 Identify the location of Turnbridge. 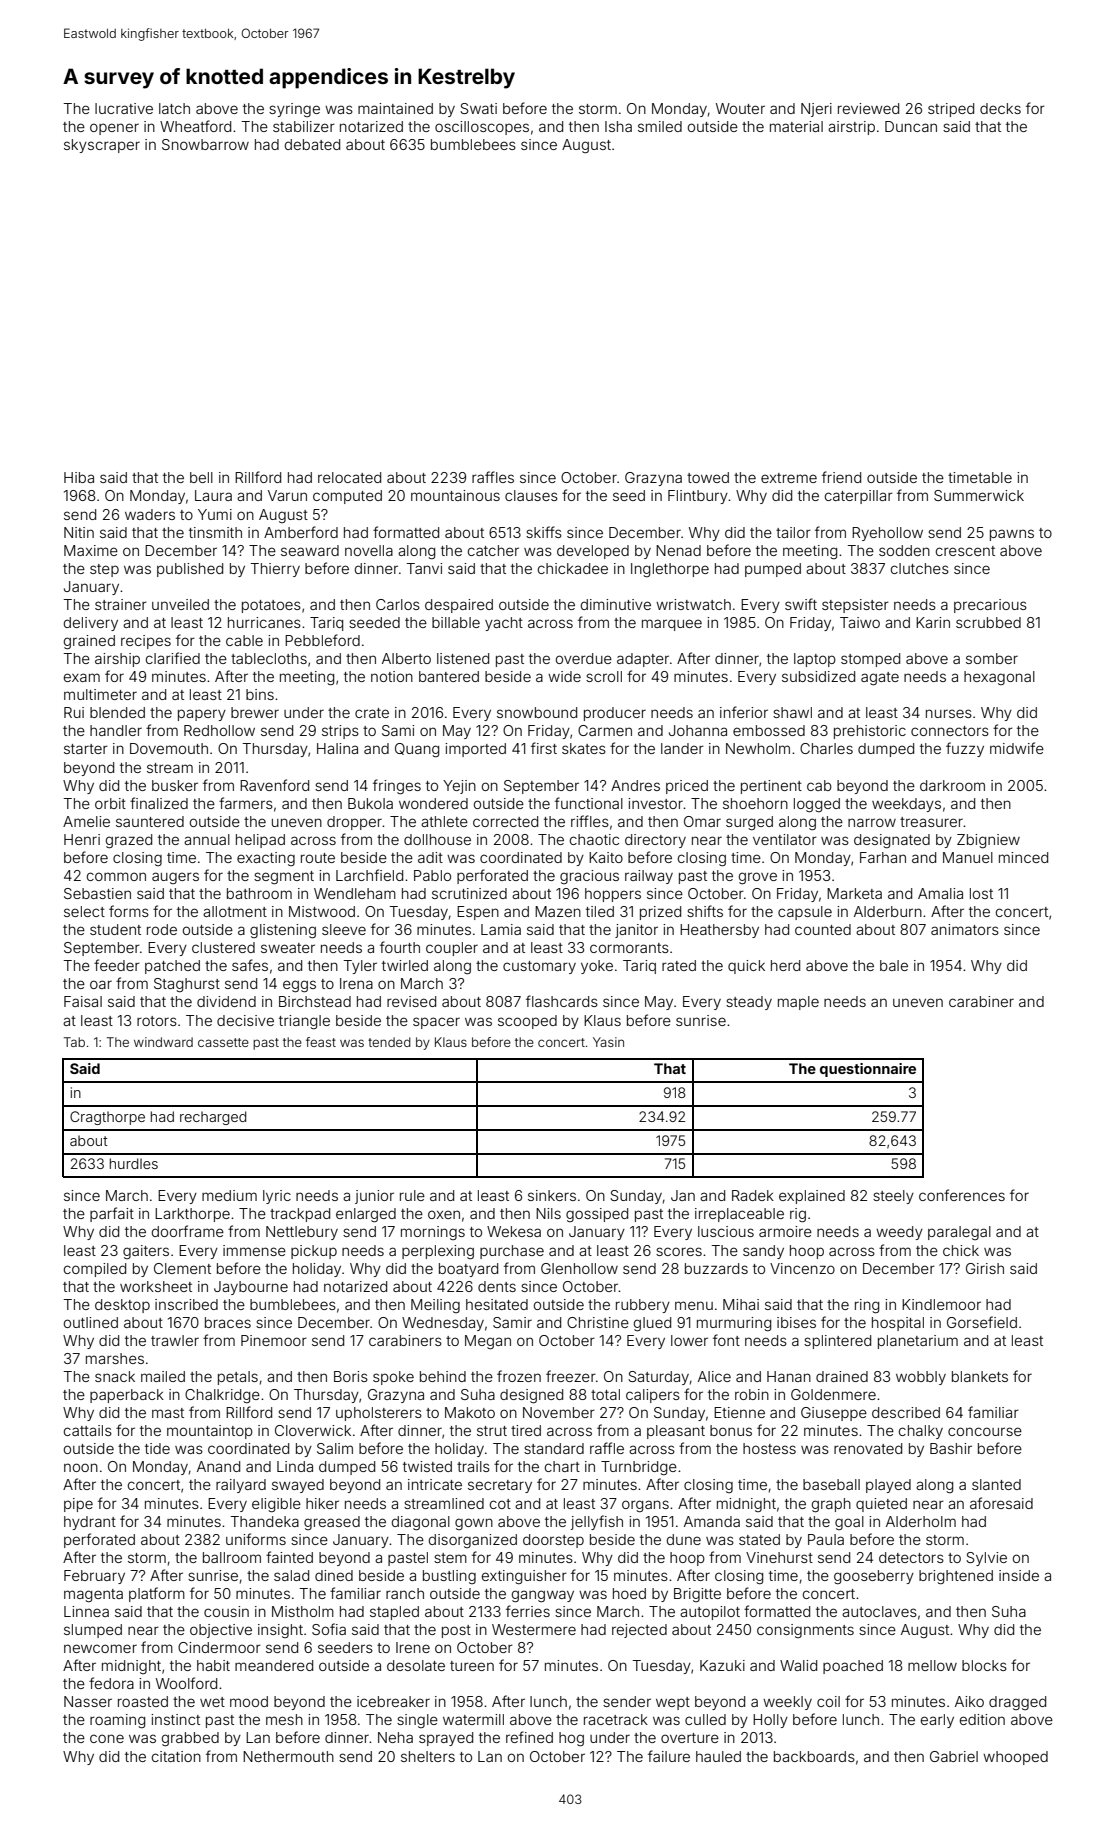
(639, 1468).
